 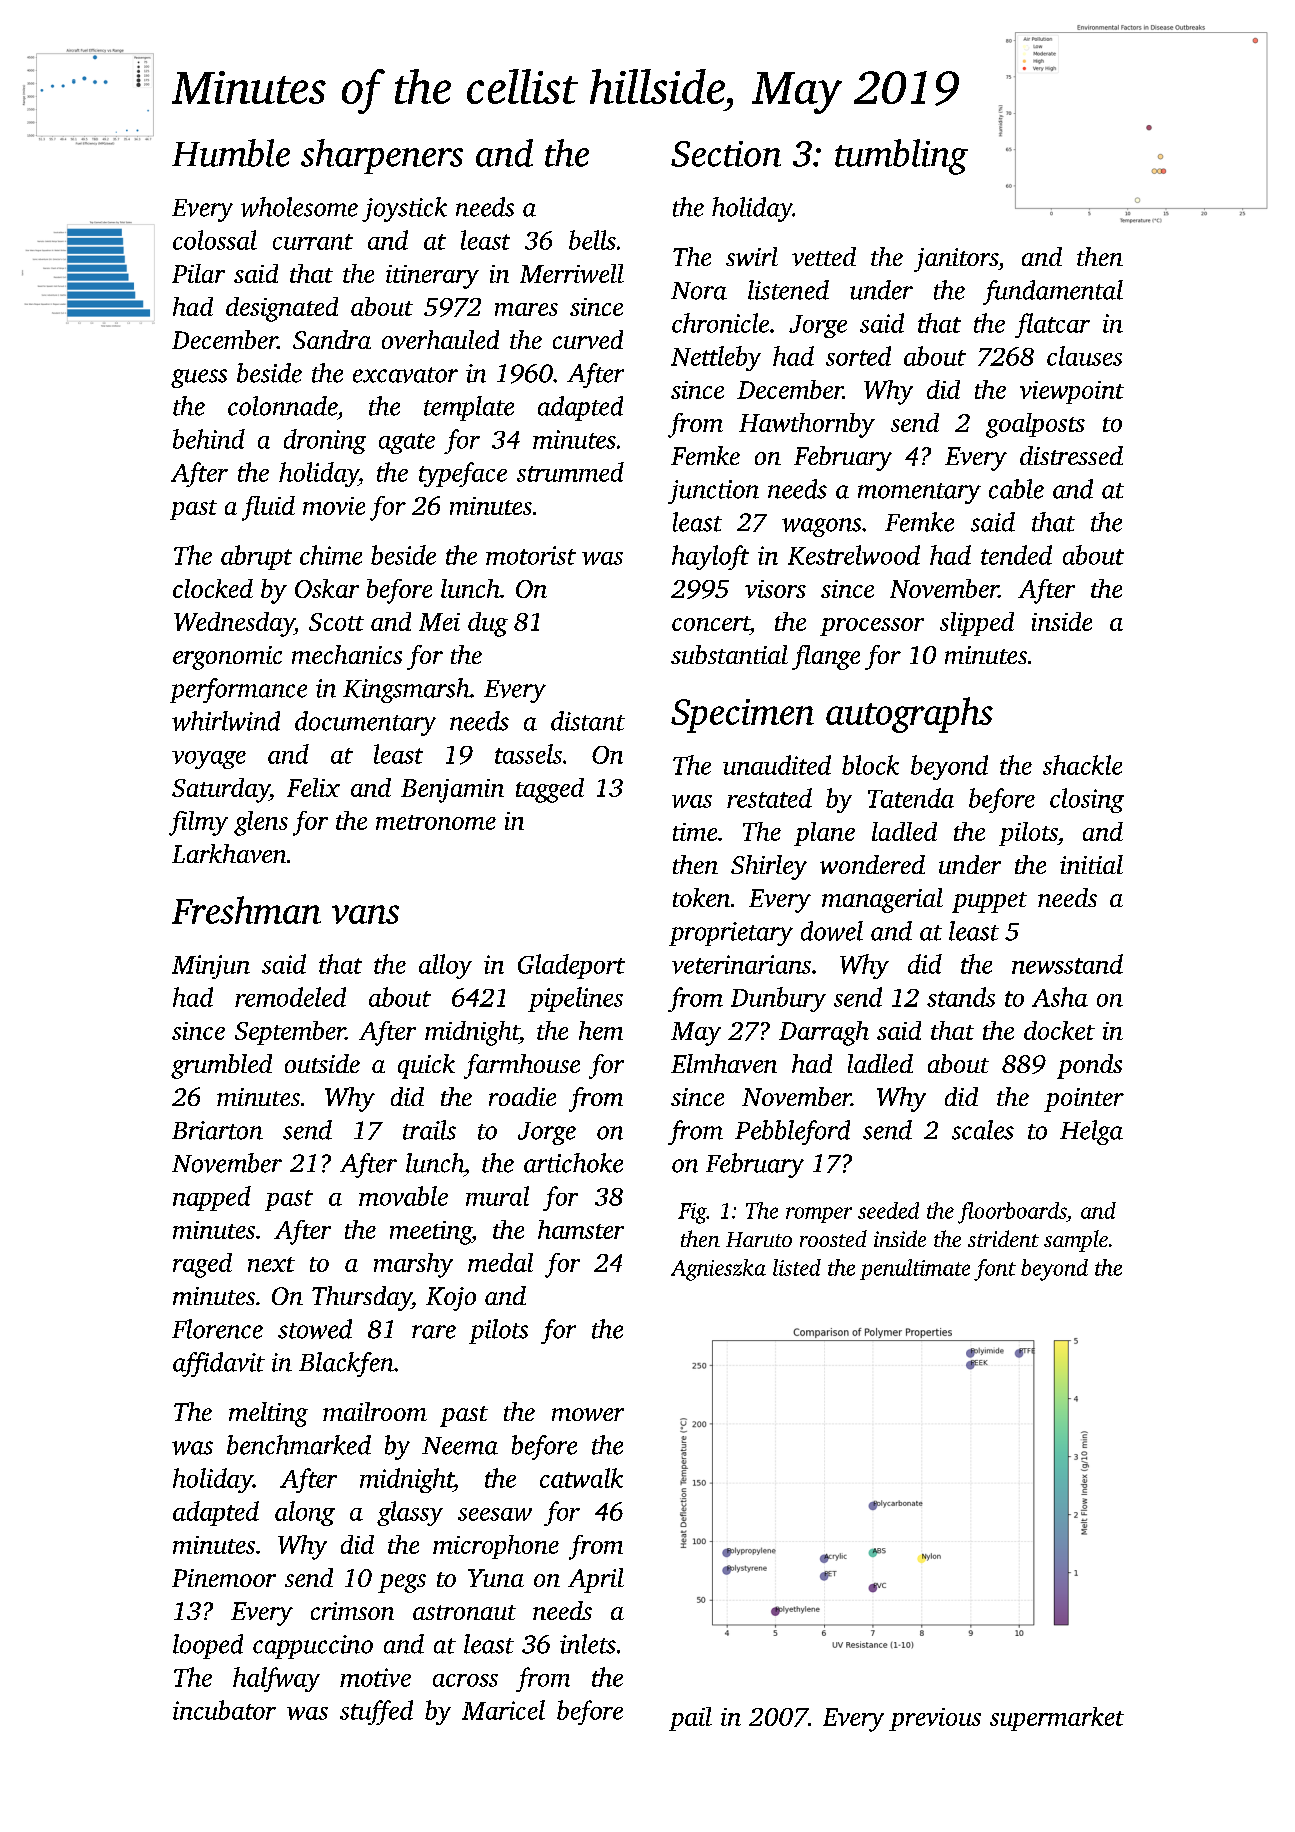 I want to click on hayloft, so click(x=710, y=557).
